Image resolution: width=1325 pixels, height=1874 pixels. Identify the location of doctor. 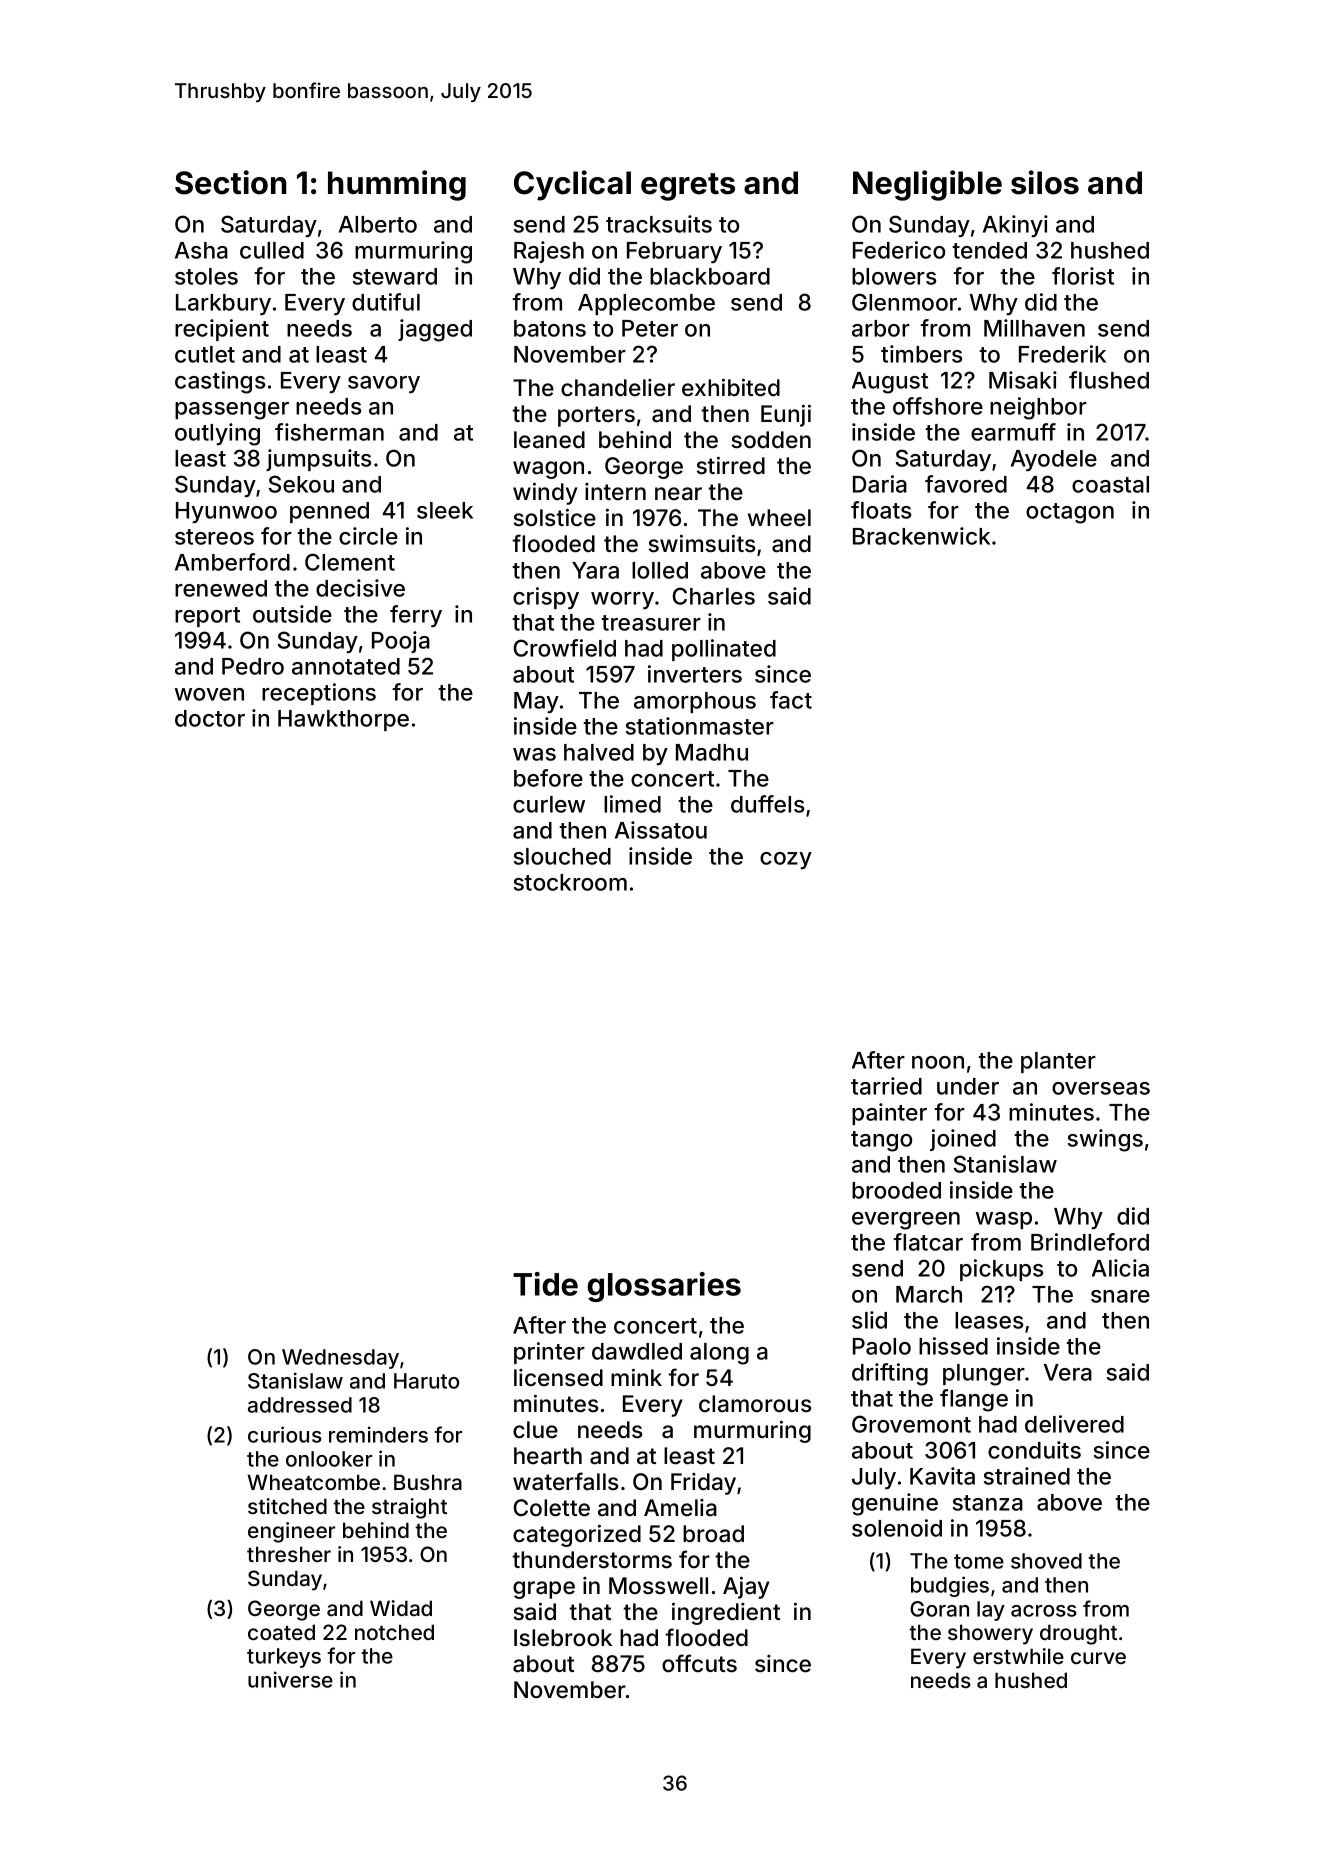
(210, 718).
